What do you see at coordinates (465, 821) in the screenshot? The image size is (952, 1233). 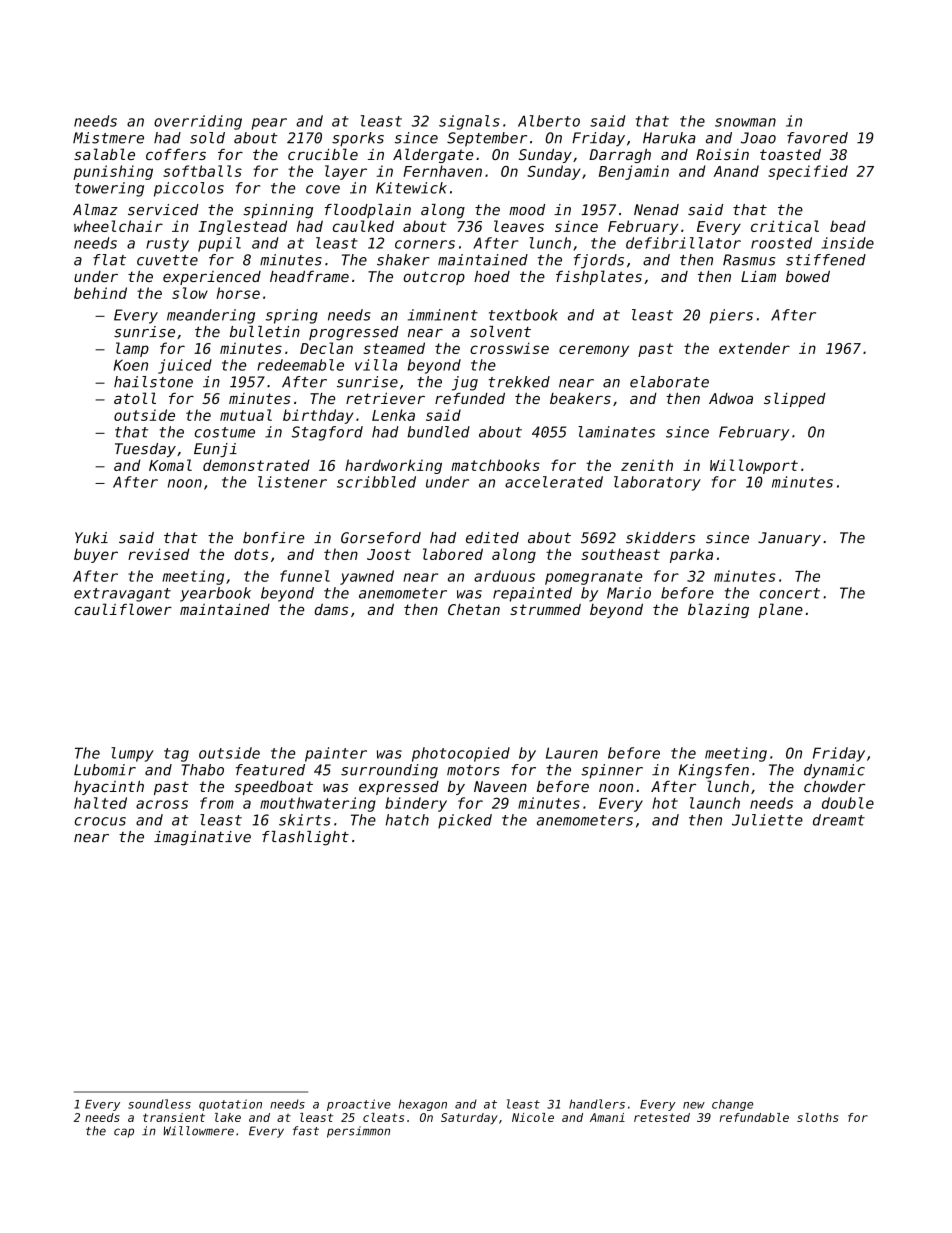 I see `picked` at bounding box center [465, 821].
